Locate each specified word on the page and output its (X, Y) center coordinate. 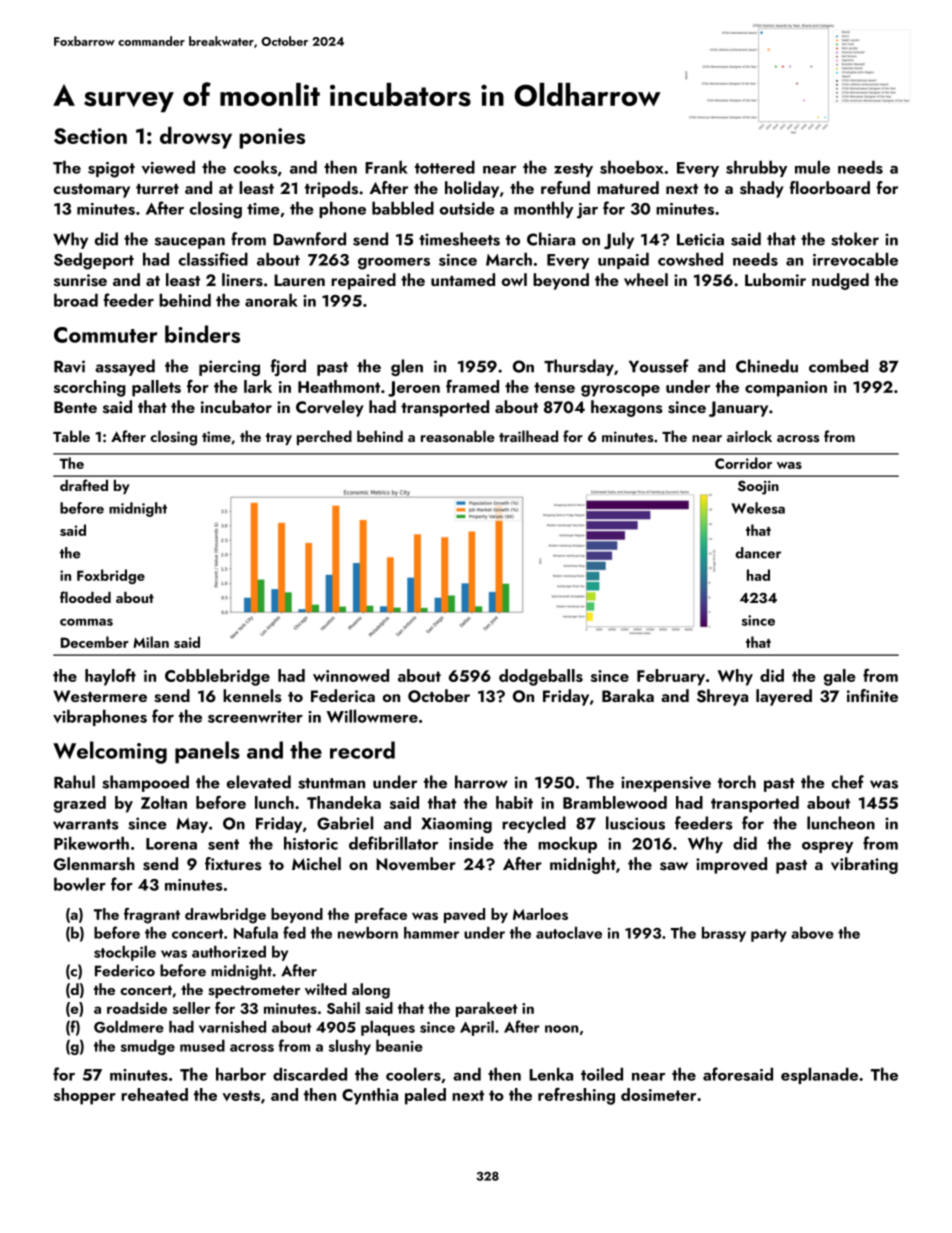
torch (737, 782)
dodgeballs (541, 677)
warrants (86, 824)
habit (514, 802)
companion (786, 389)
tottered (445, 167)
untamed (463, 279)
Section (90, 136)
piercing (229, 368)
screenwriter (255, 717)
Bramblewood (615, 802)
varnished (232, 1027)
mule (812, 167)
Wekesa (758, 508)
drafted (84, 485)
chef (848, 782)
